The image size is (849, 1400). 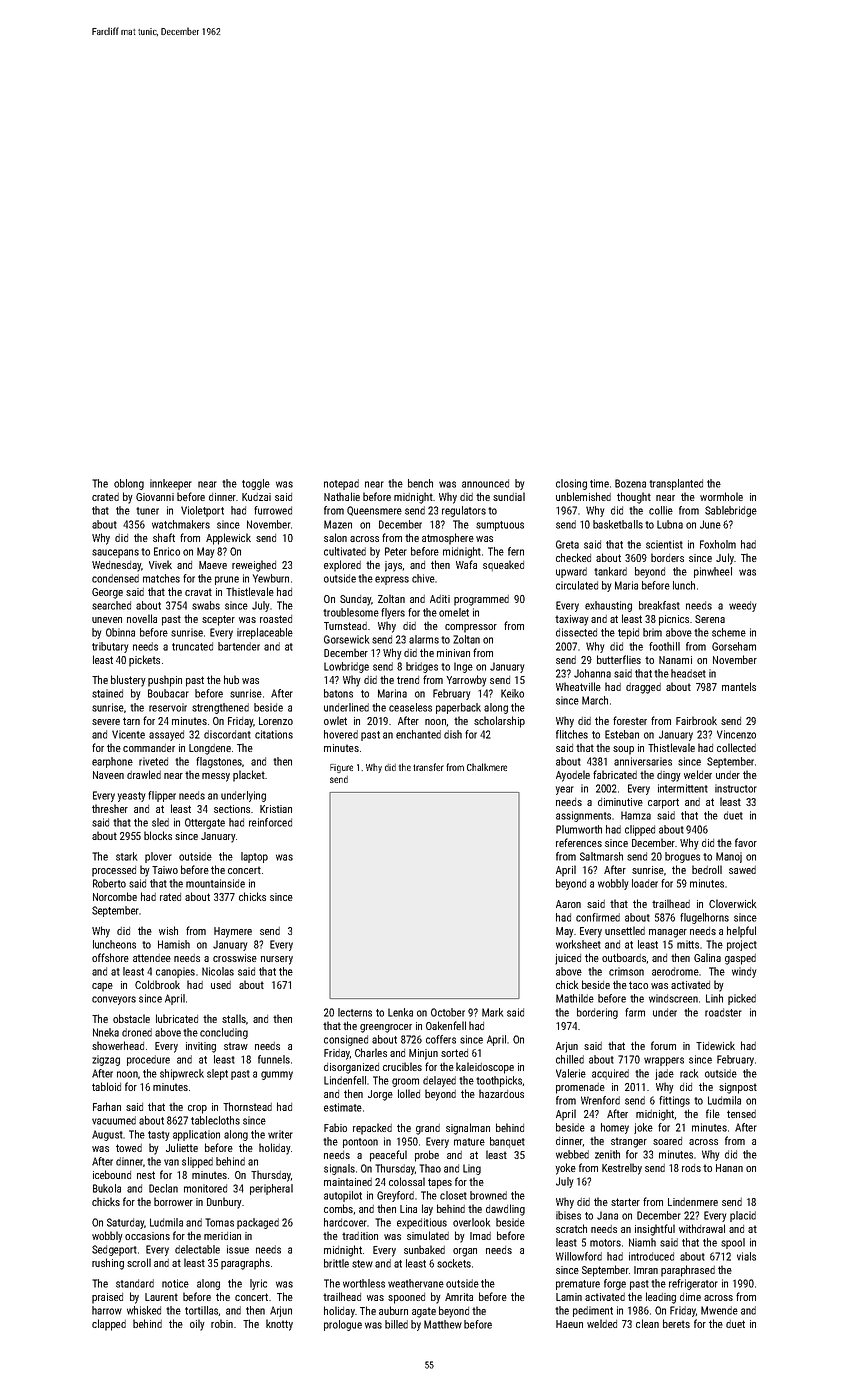 What do you see at coordinates (216, 777) in the screenshot?
I see `messy` at bounding box center [216, 777].
